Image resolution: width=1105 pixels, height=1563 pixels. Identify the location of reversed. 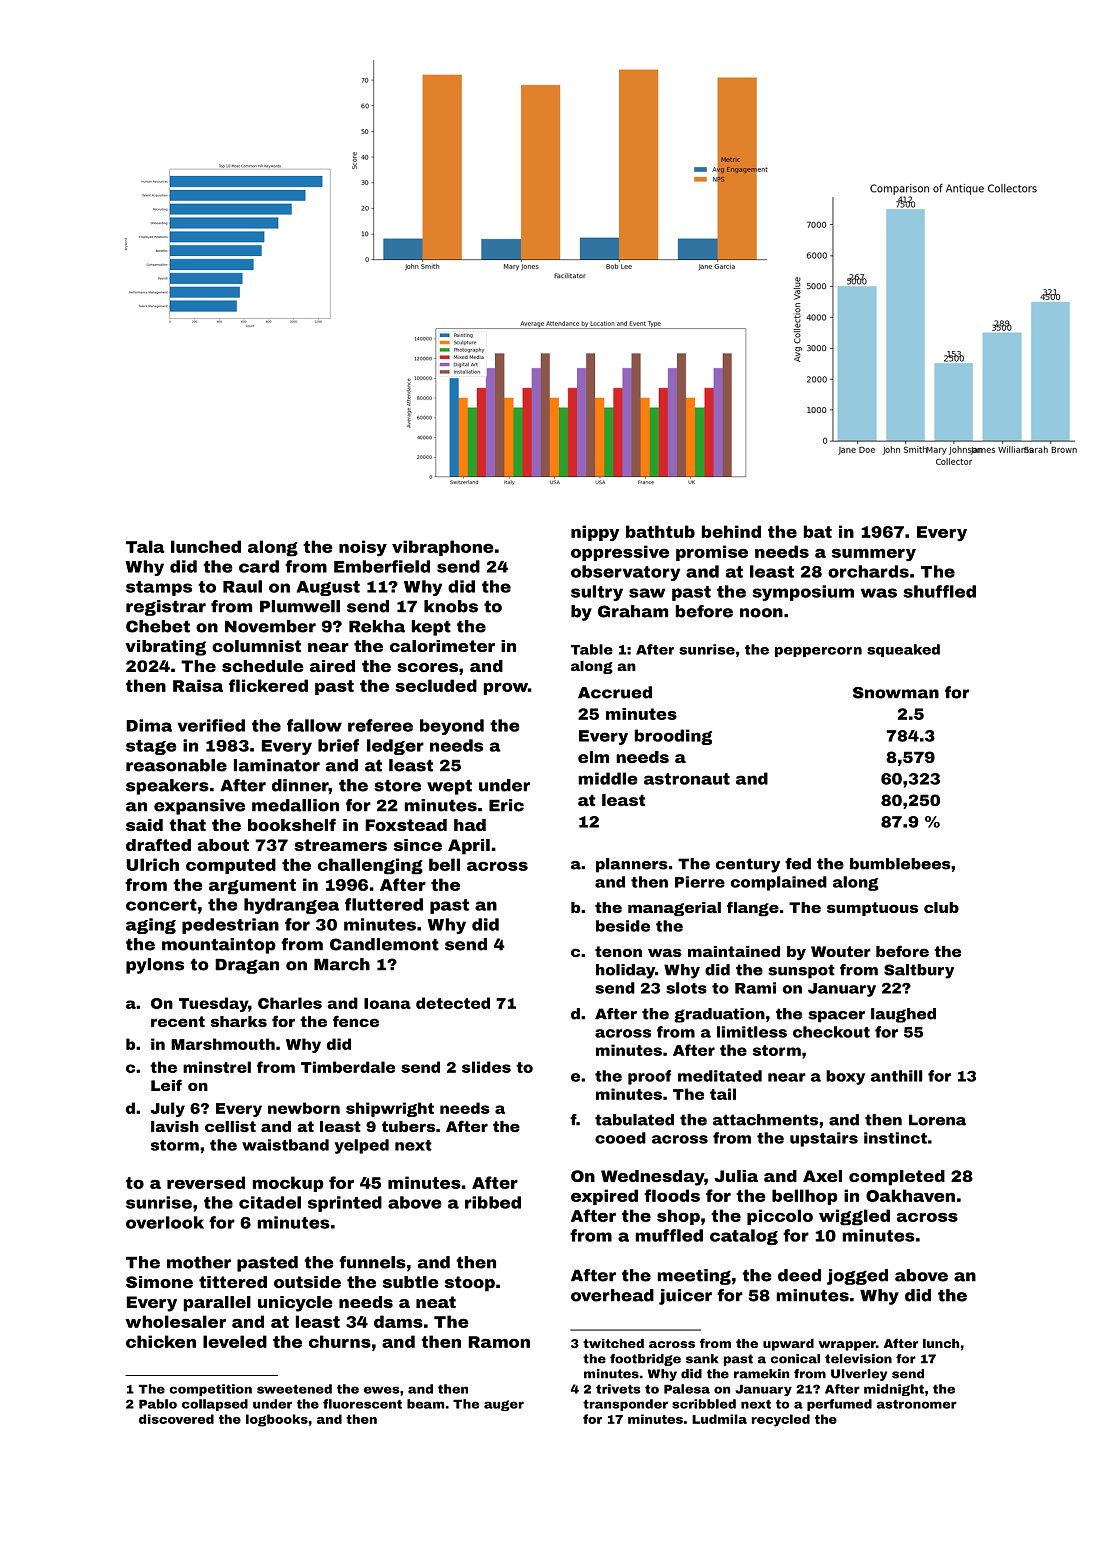
(206, 1182).
